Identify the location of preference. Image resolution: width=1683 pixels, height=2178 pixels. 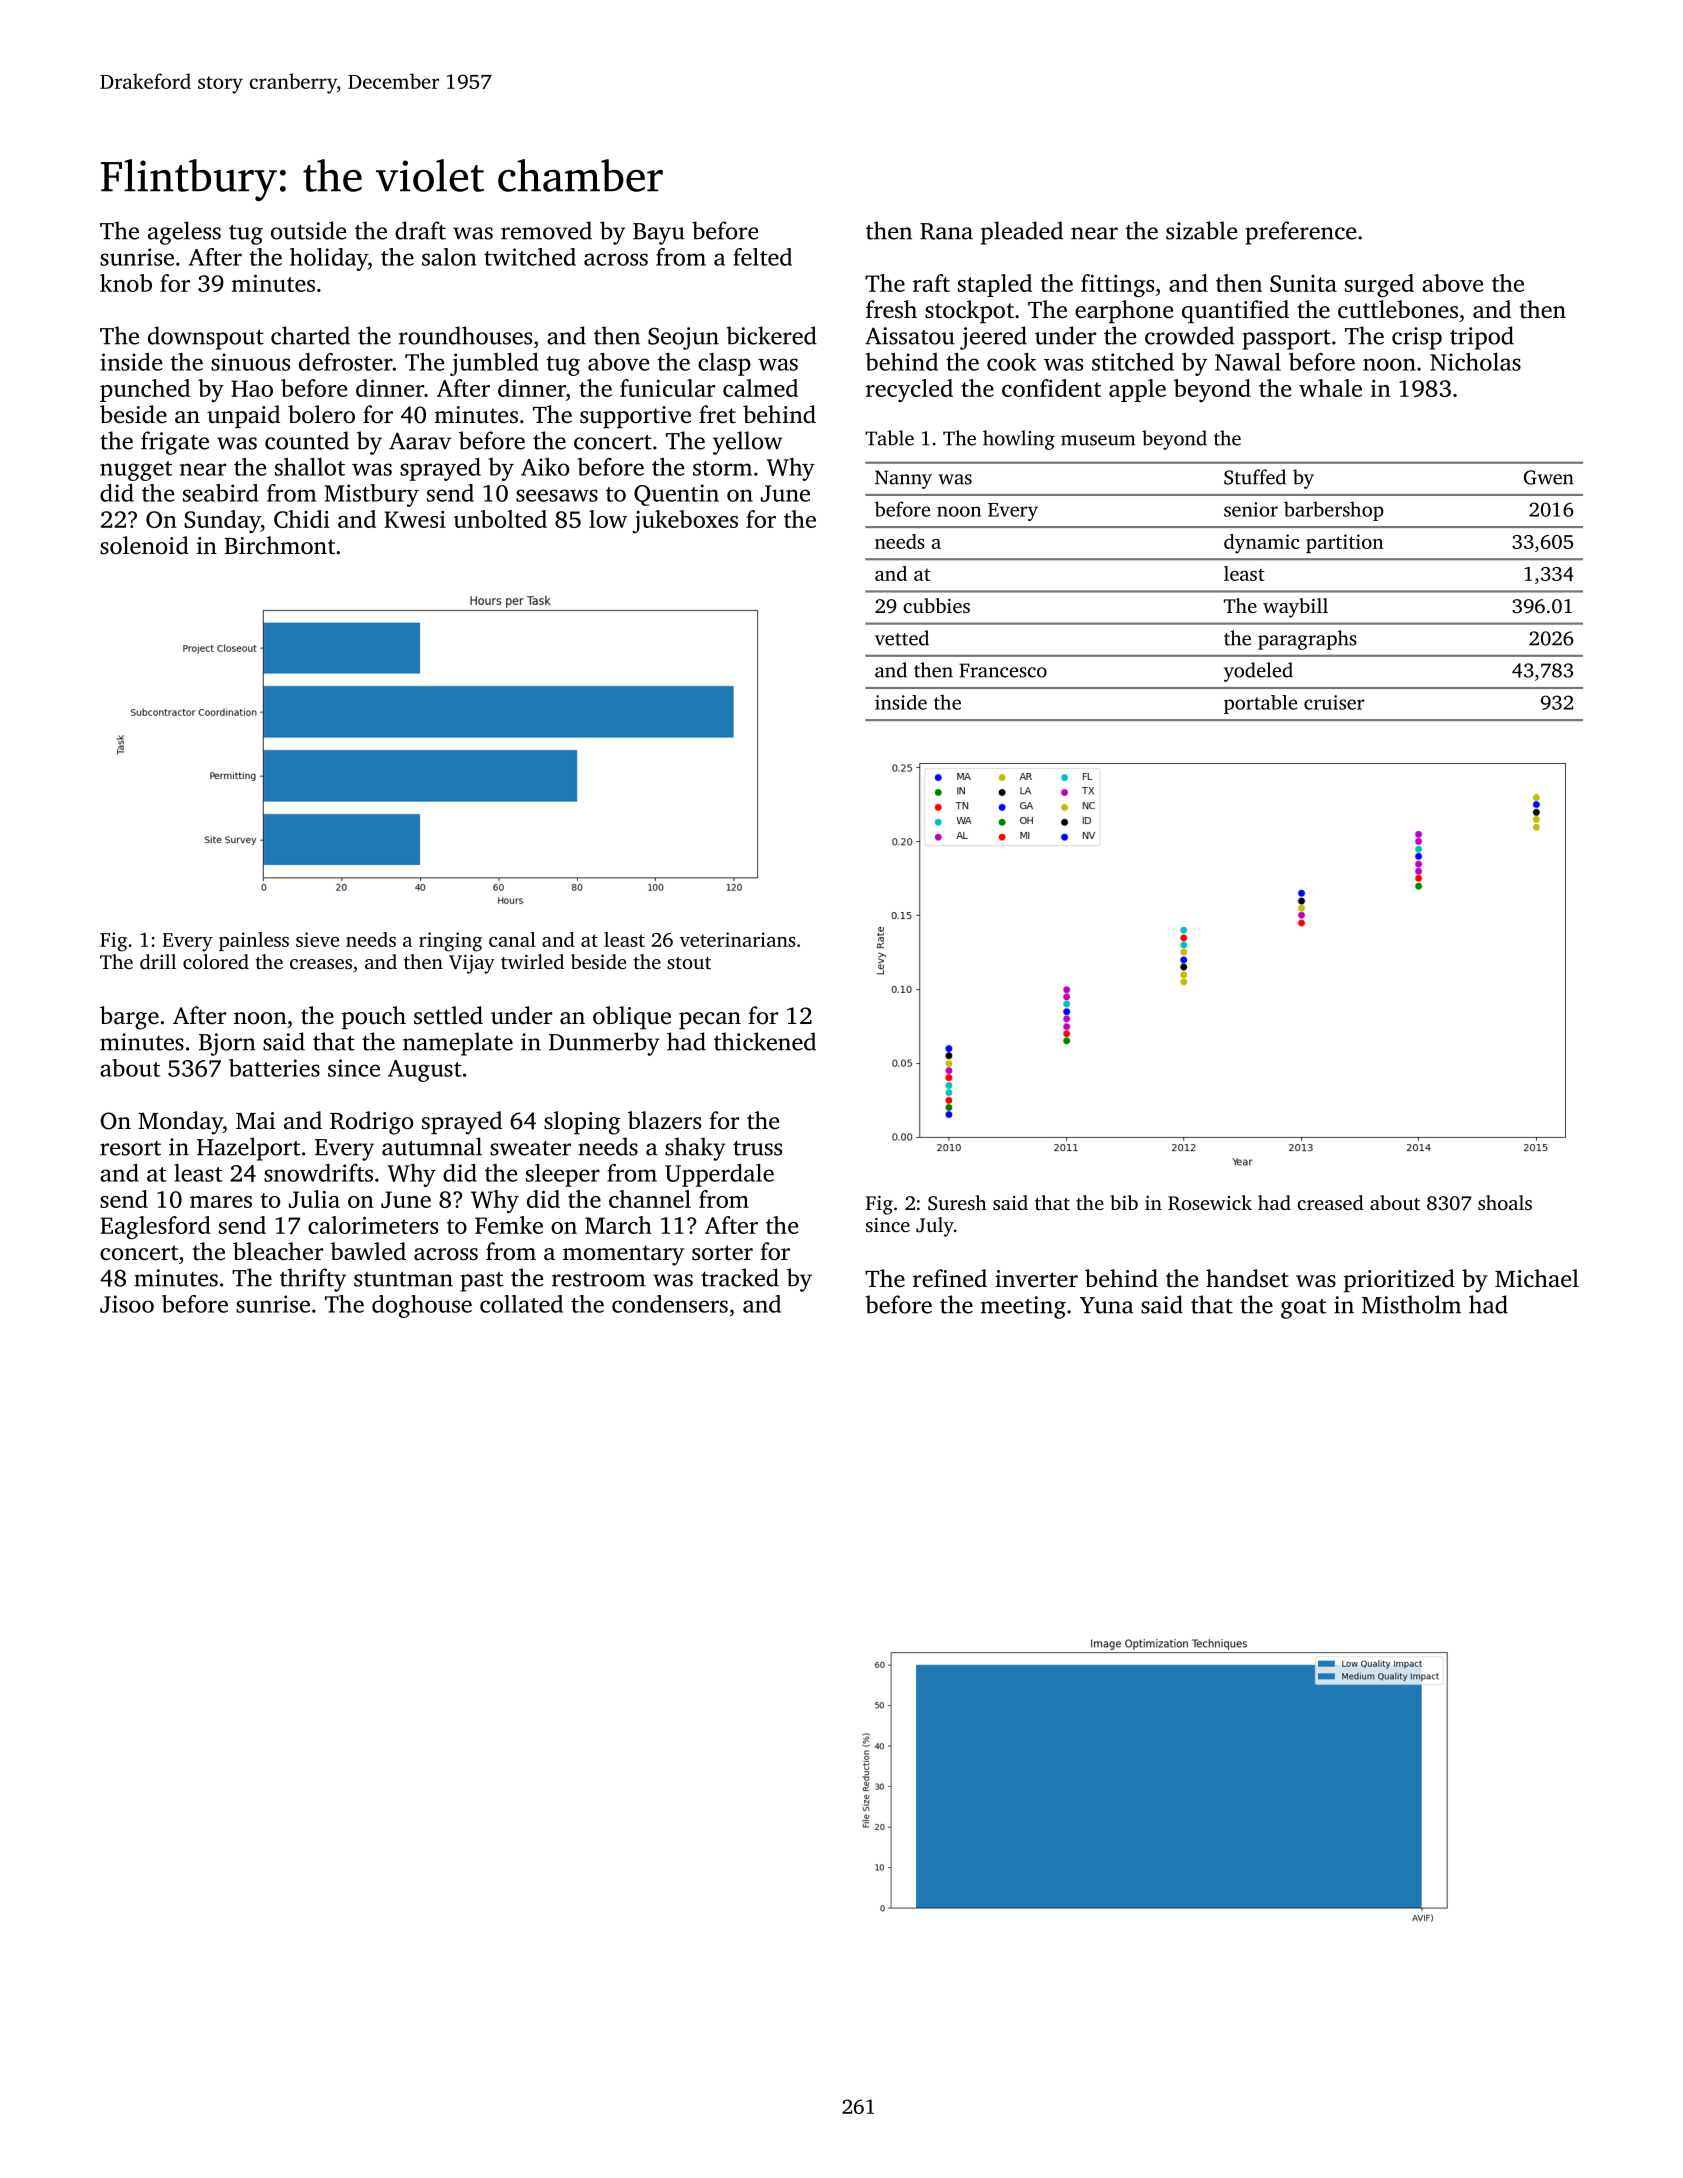
(1300, 233).
